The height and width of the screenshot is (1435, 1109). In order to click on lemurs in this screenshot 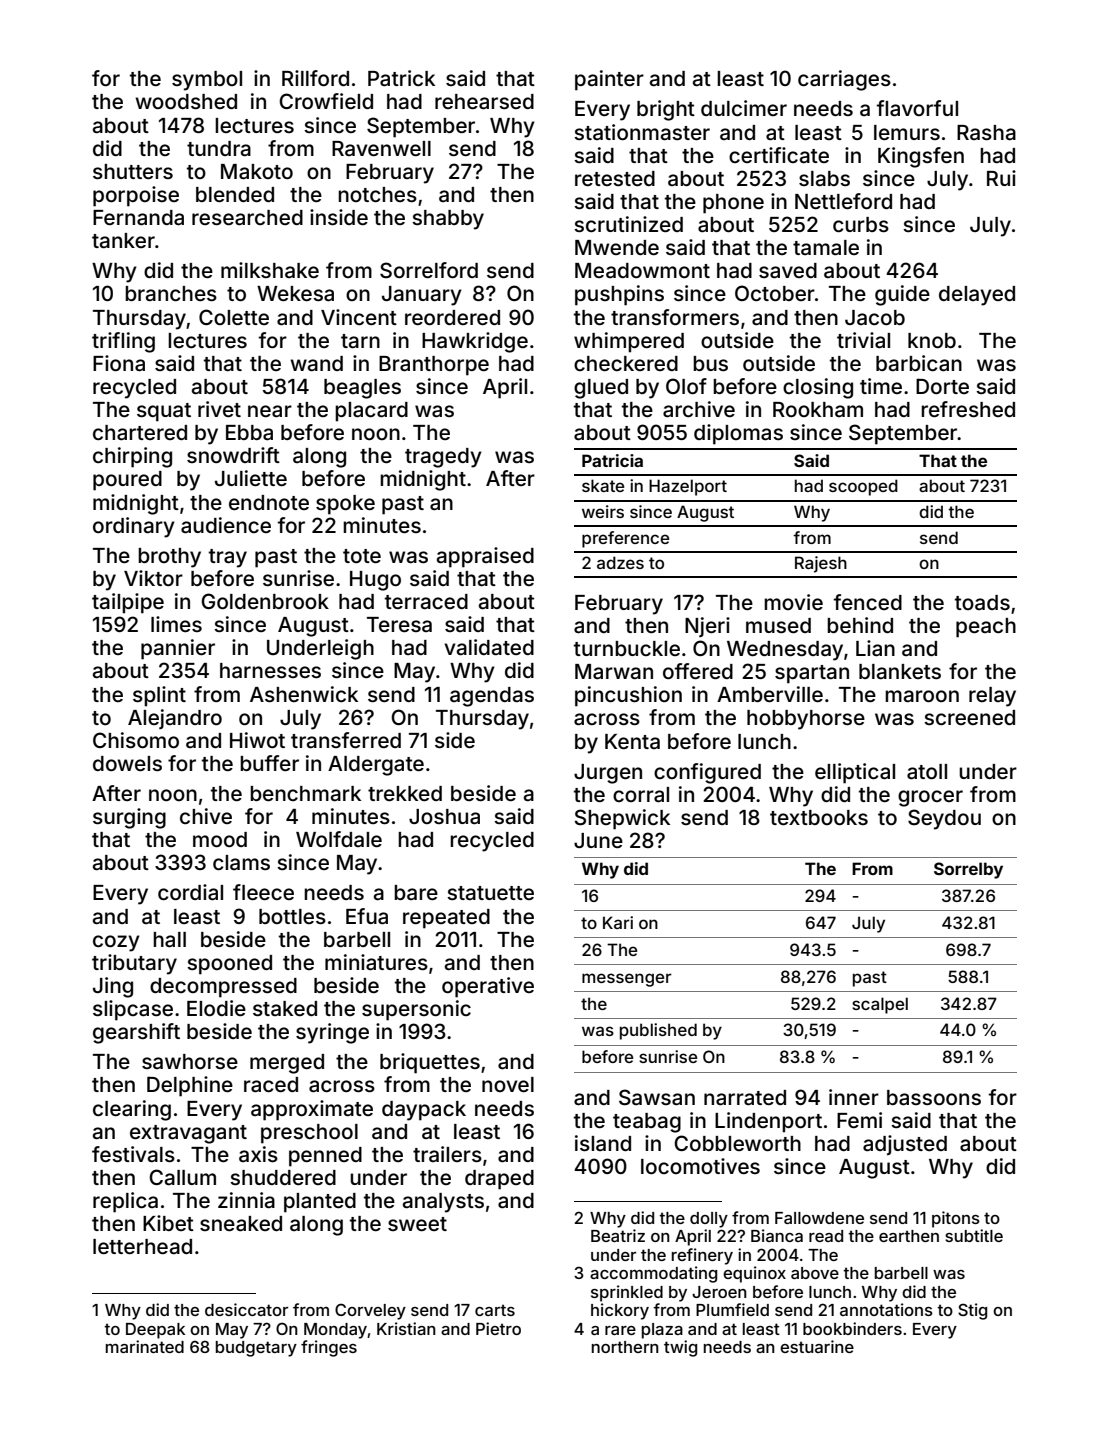, I will do `click(907, 132)`.
